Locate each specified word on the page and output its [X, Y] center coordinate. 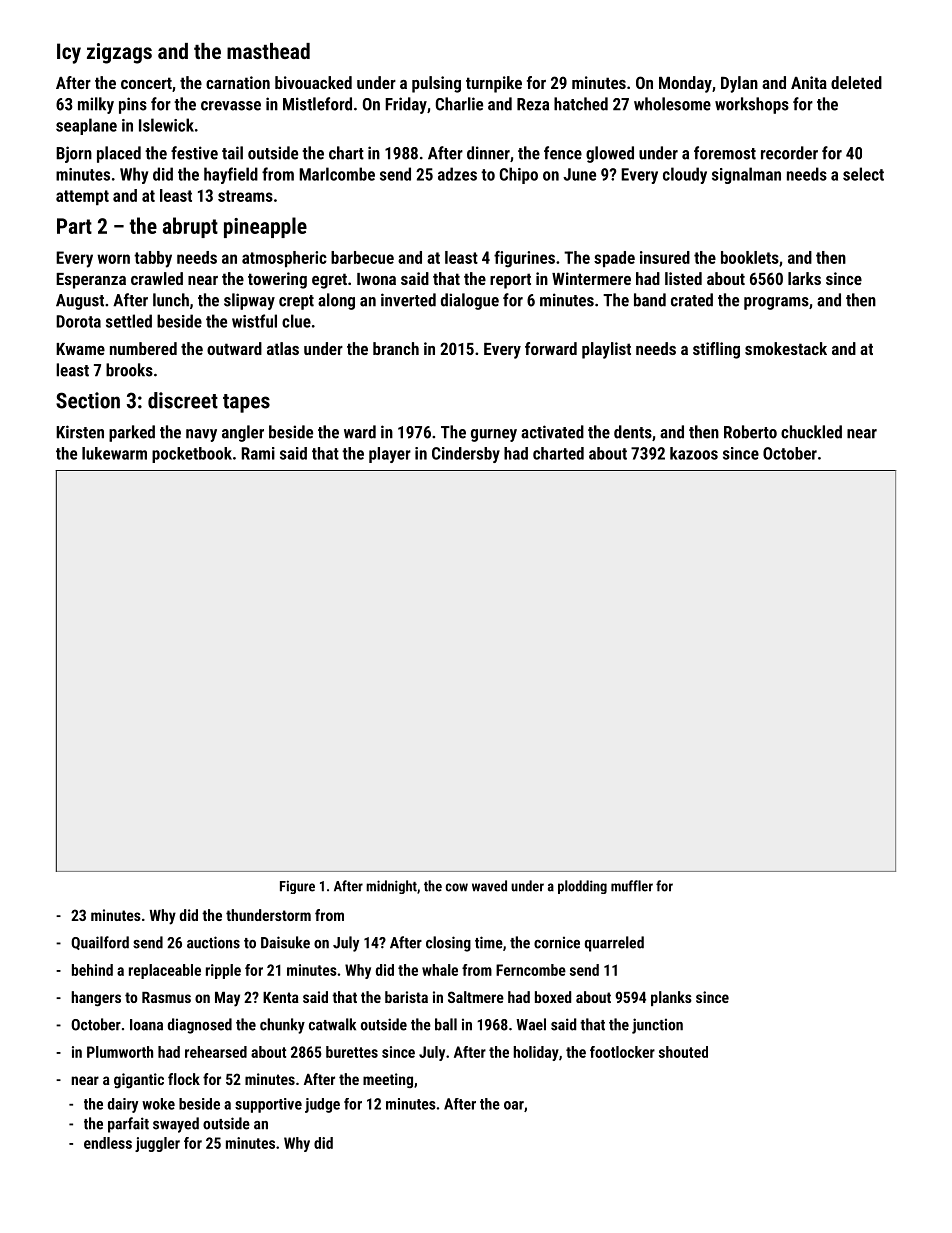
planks [671, 998]
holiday [536, 1053]
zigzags [119, 53]
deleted [856, 82]
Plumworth [120, 1052]
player [390, 455]
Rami [258, 453]
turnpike [494, 84]
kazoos [694, 453]
